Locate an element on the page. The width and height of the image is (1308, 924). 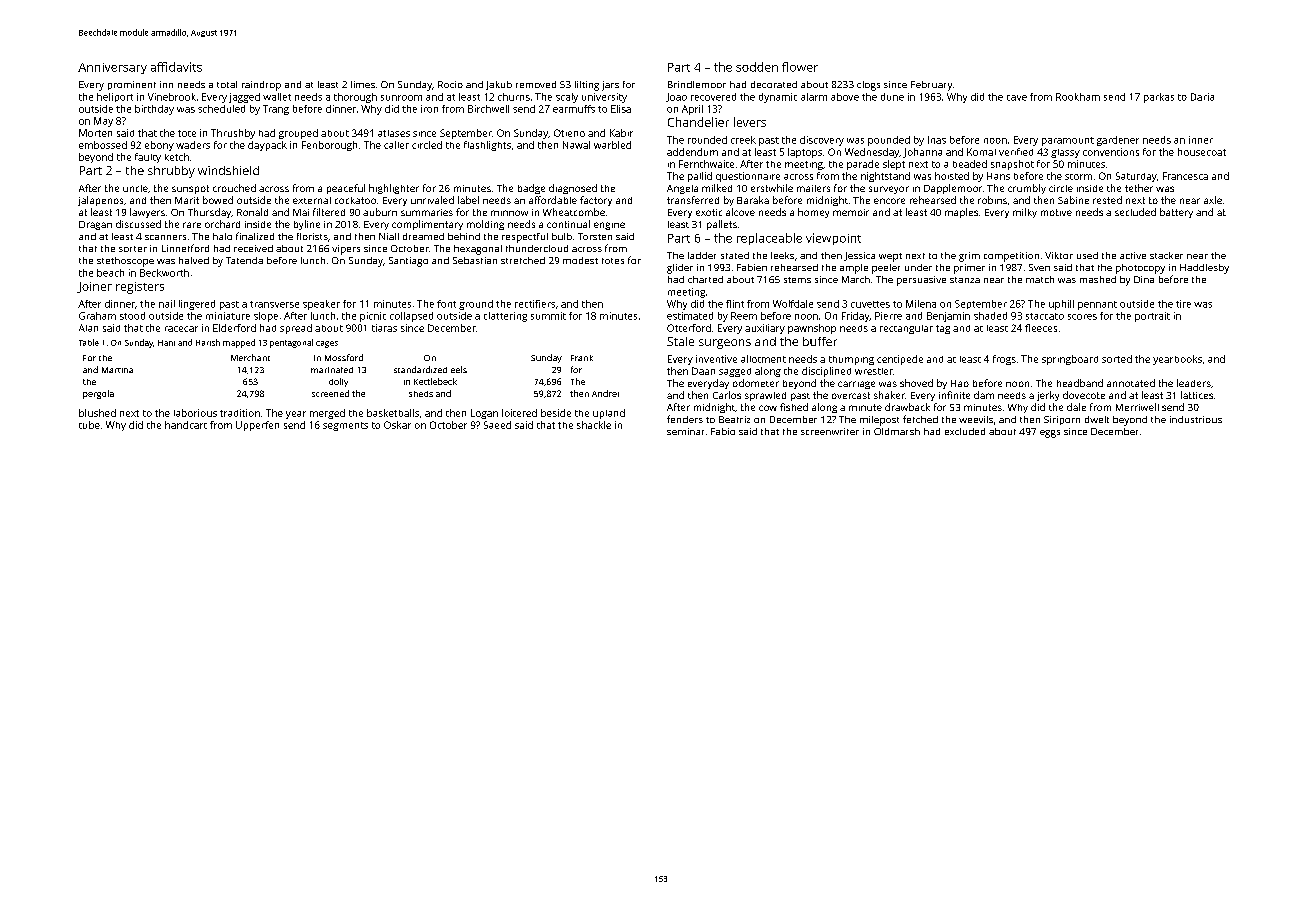
crouched is located at coordinates (234, 188).
